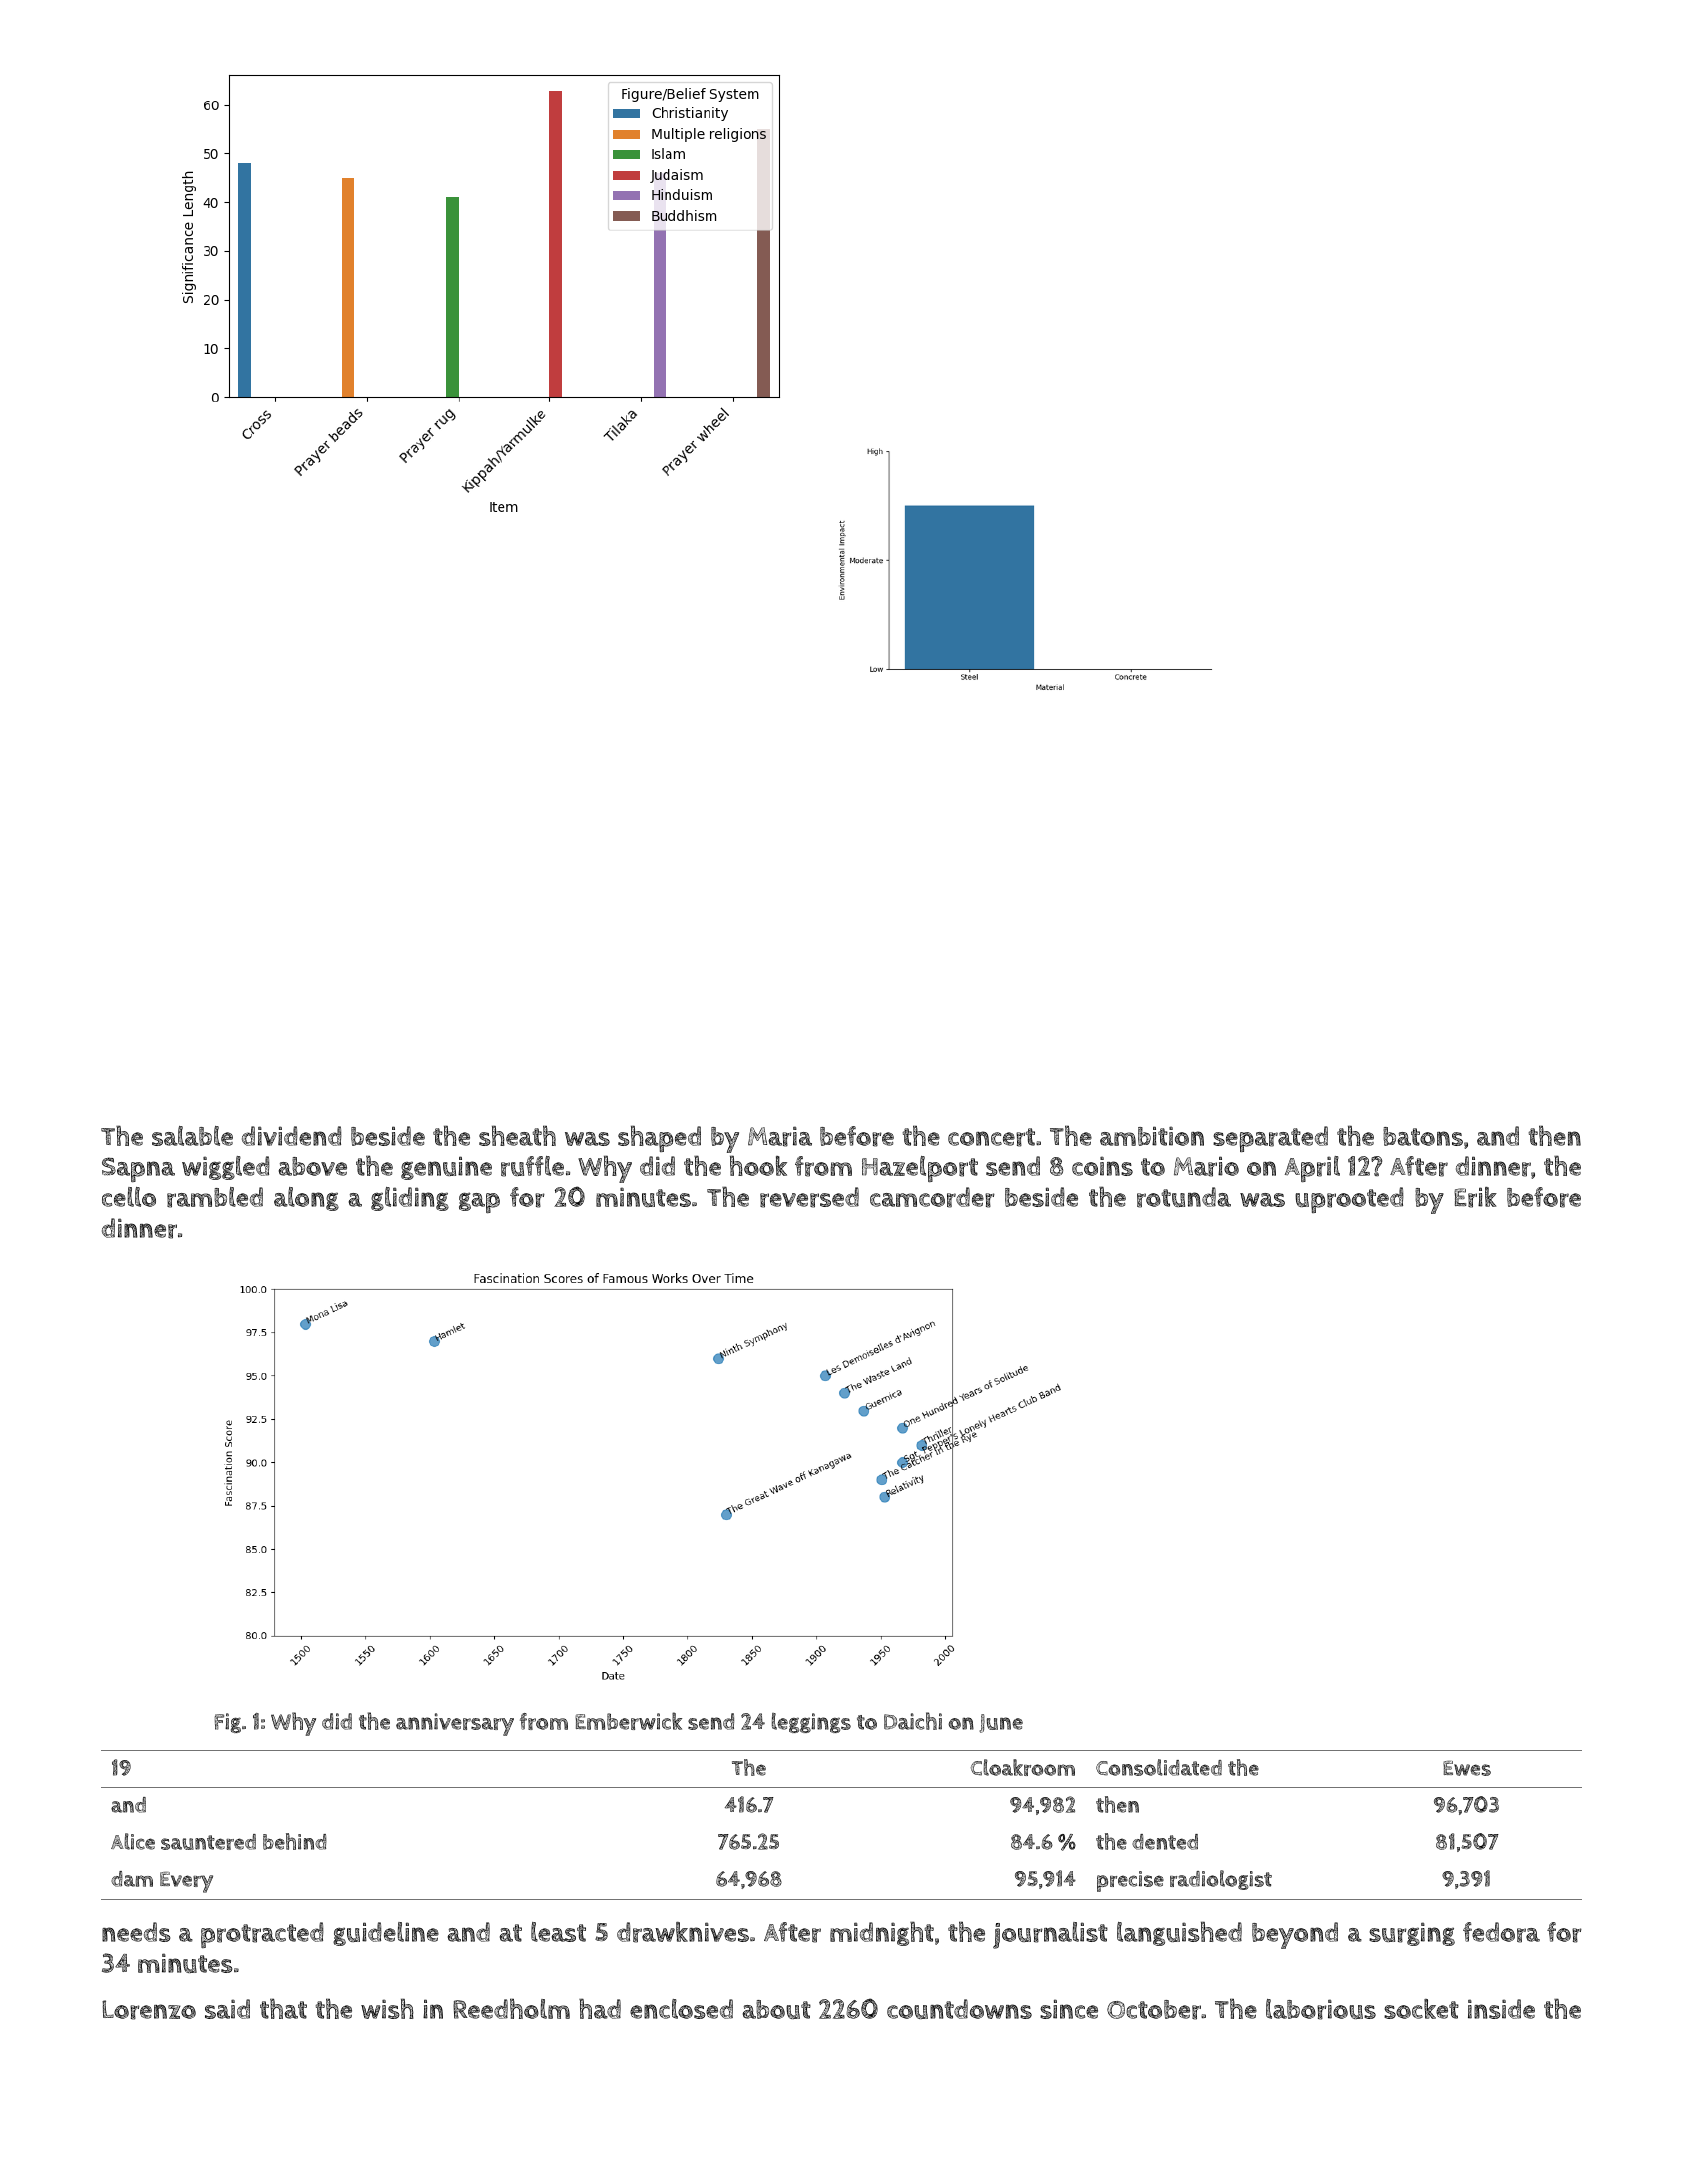 This image has height=2178, width=1683. Describe the element at coordinates (1270, 1139) in the image. I see `separated` at that location.
